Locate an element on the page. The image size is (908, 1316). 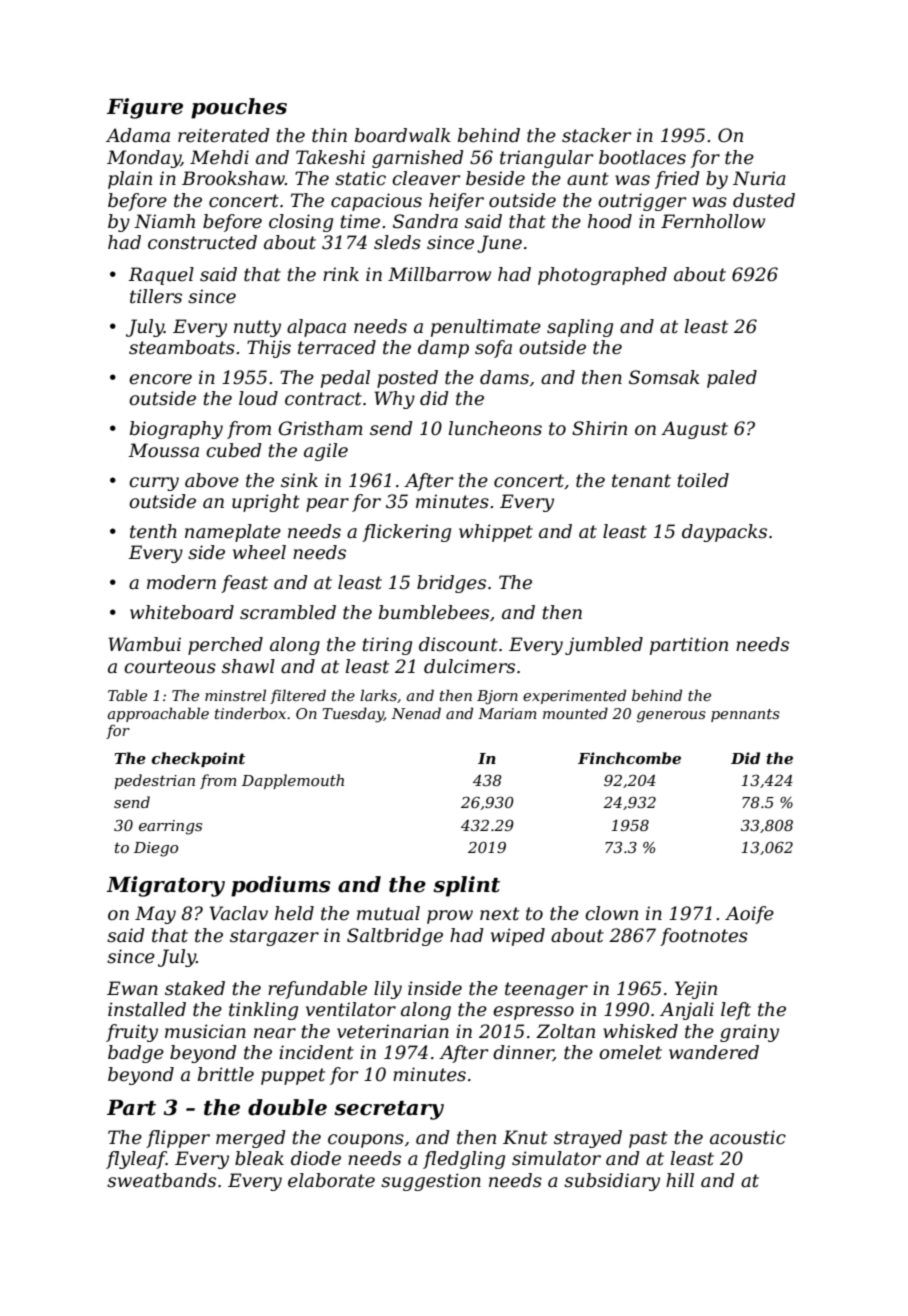
Mariam is located at coordinates (507, 713).
